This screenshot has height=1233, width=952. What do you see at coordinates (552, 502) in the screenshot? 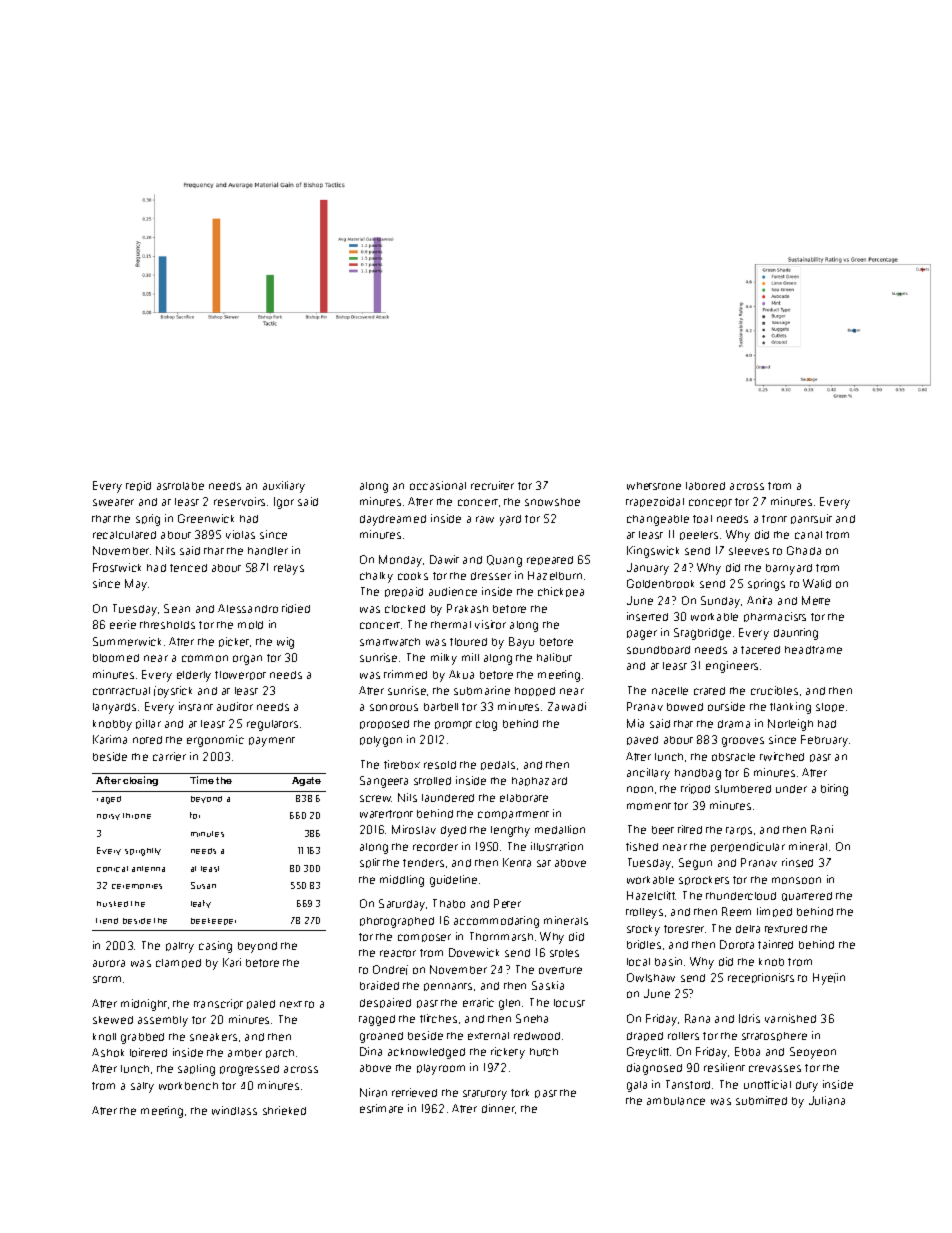
I see `snowshoe` at bounding box center [552, 502].
